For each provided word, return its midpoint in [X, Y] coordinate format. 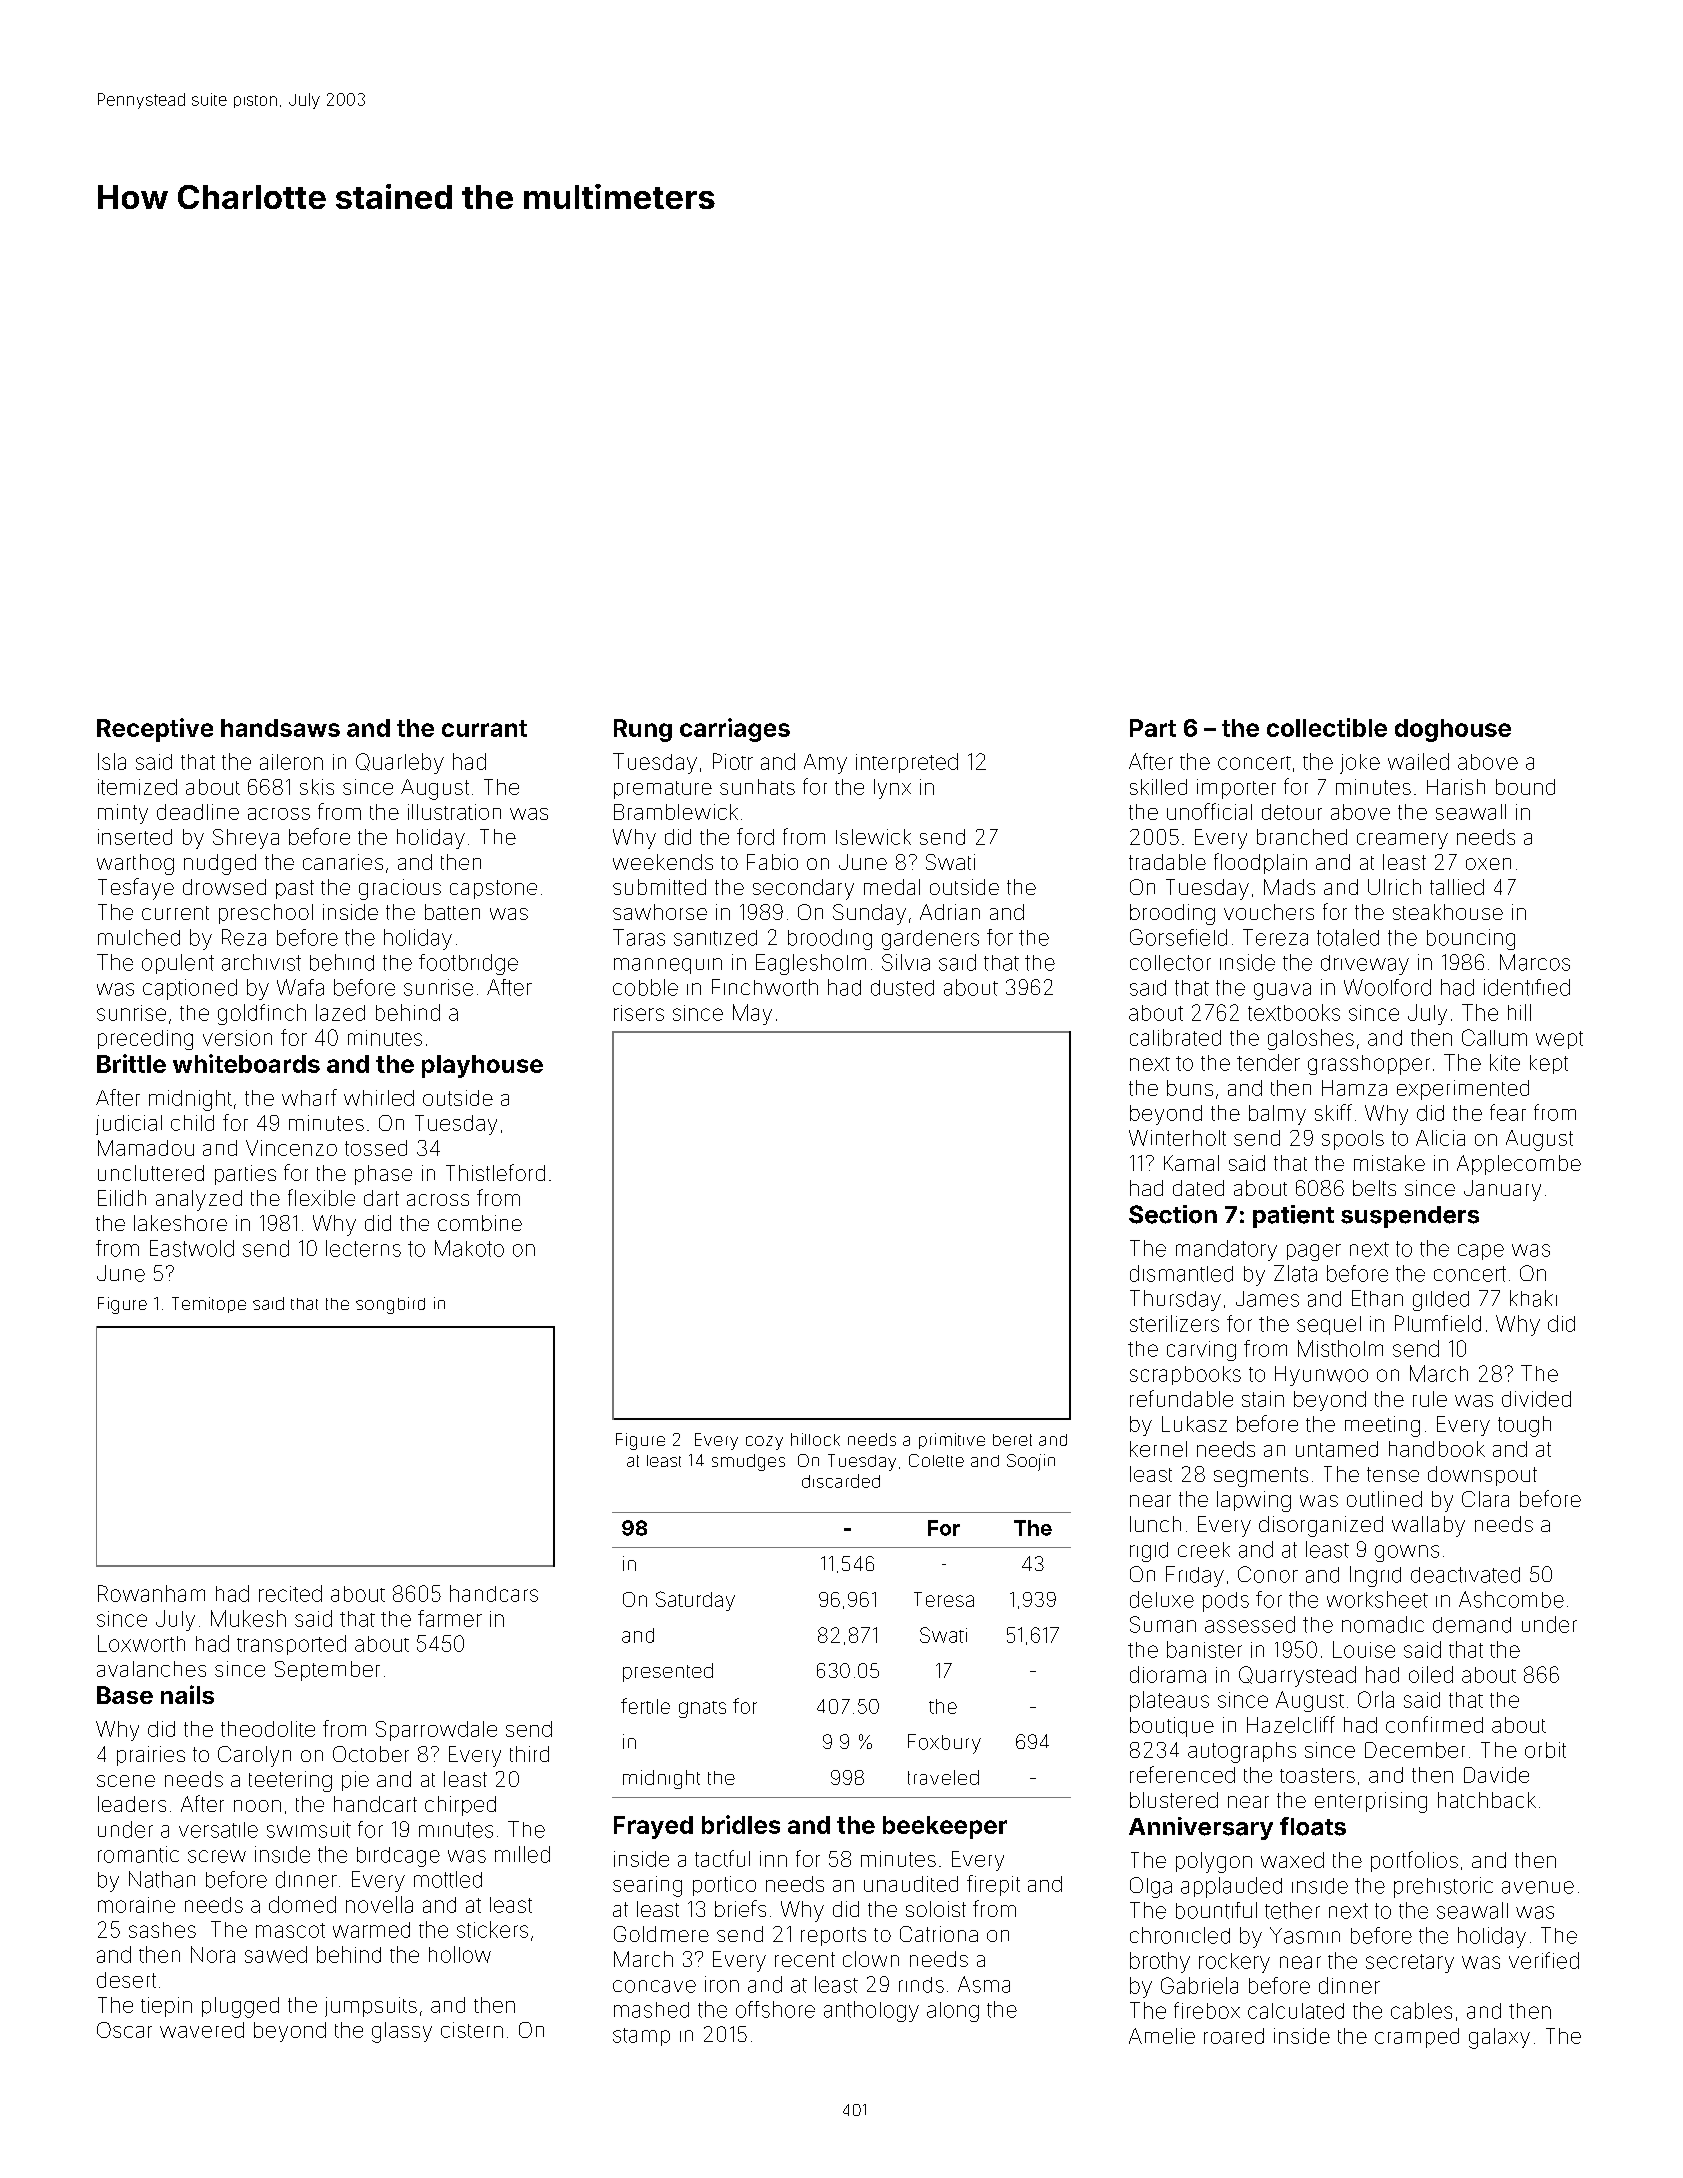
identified [1527, 987]
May [752, 1014]
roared [1234, 2036]
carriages [735, 730]
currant [484, 728]
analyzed [199, 1200]
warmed [371, 1930]
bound [1525, 787]
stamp [641, 2037]
